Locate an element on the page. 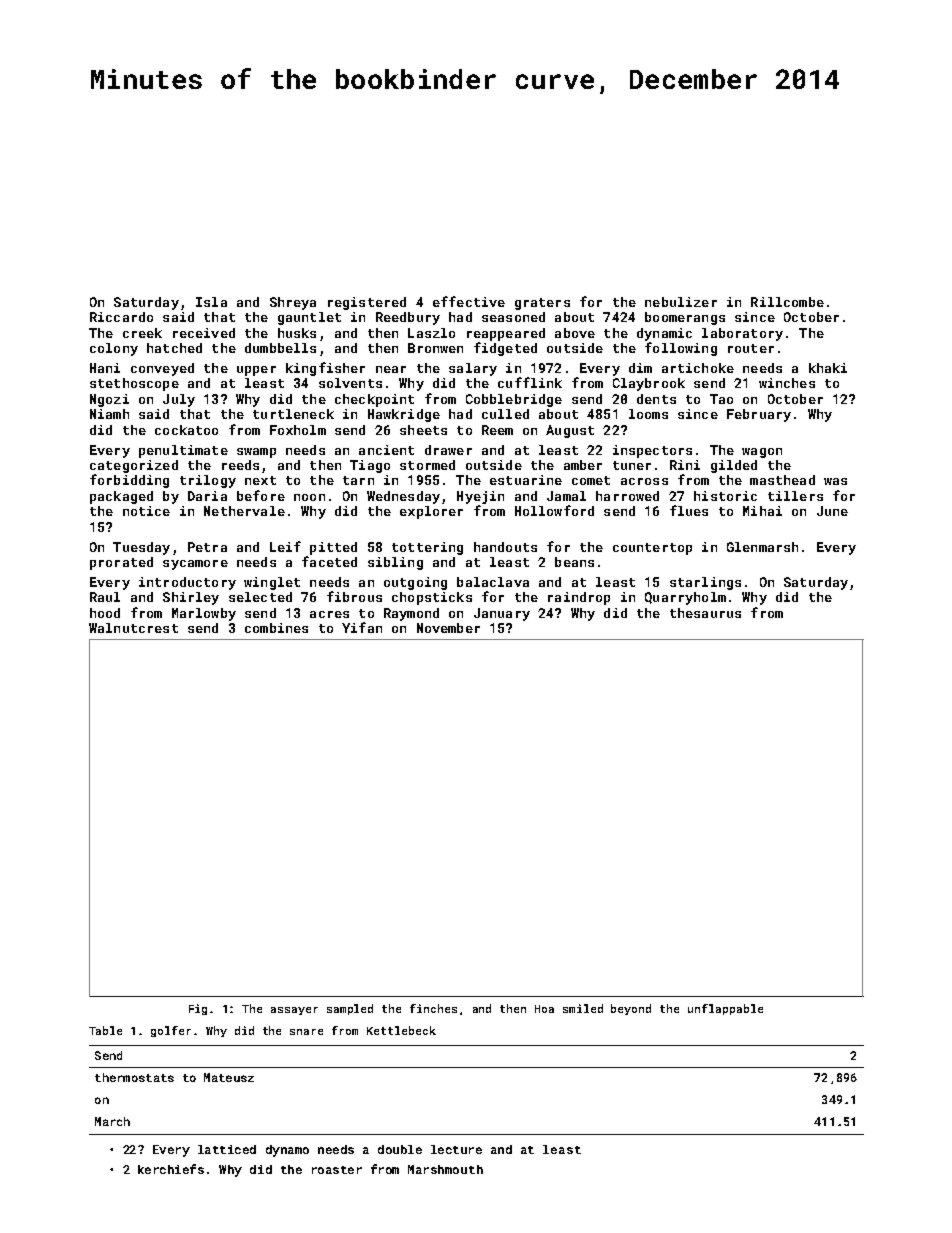 This document has height=1233, width=952. winches is located at coordinates (787, 383).
